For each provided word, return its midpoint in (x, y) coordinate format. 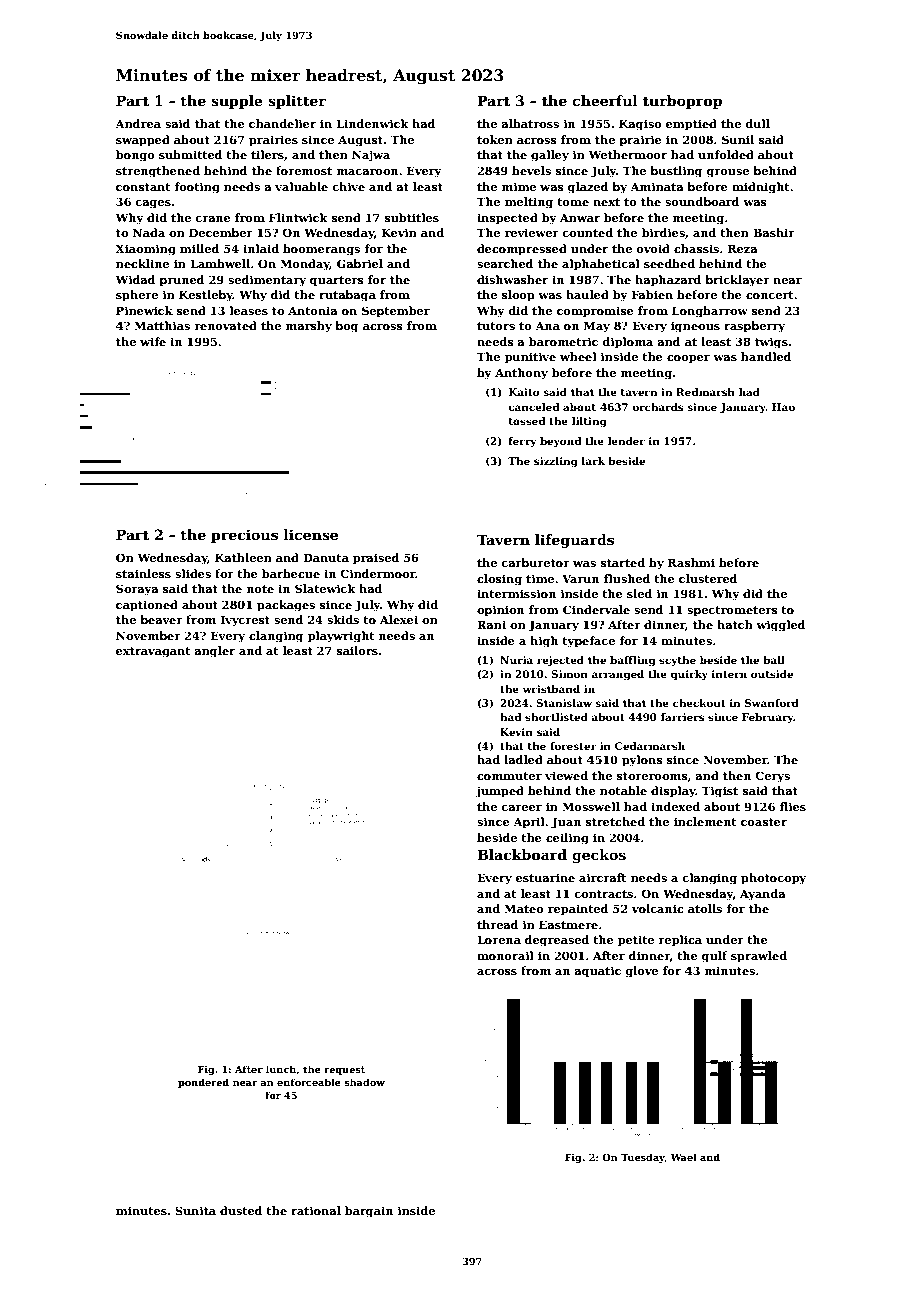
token (495, 139)
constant (143, 187)
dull (757, 123)
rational (316, 1210)
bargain (369, 1212)
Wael (684, 1157)
